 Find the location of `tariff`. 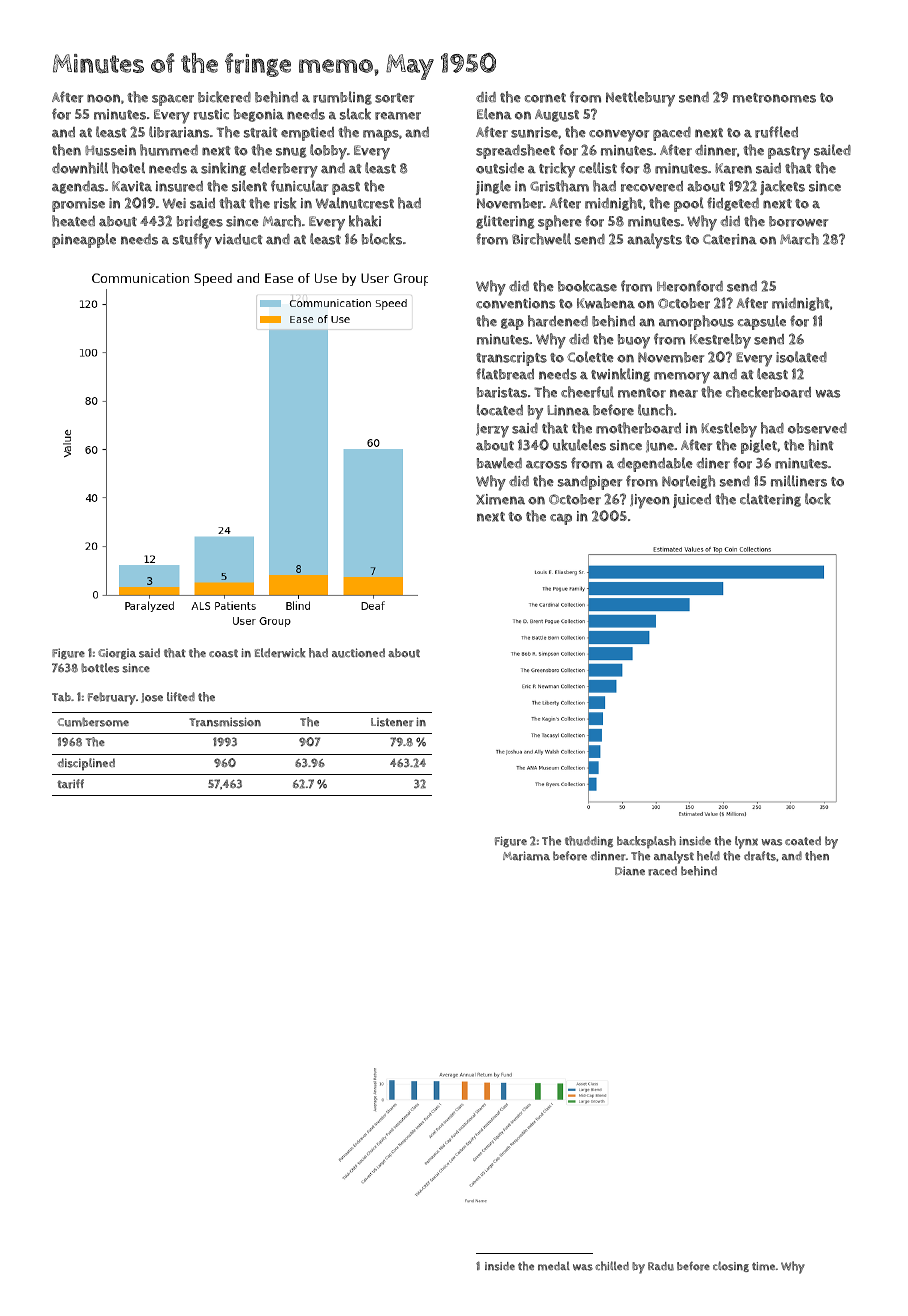

tariff is located at coordinates (70, 784).
